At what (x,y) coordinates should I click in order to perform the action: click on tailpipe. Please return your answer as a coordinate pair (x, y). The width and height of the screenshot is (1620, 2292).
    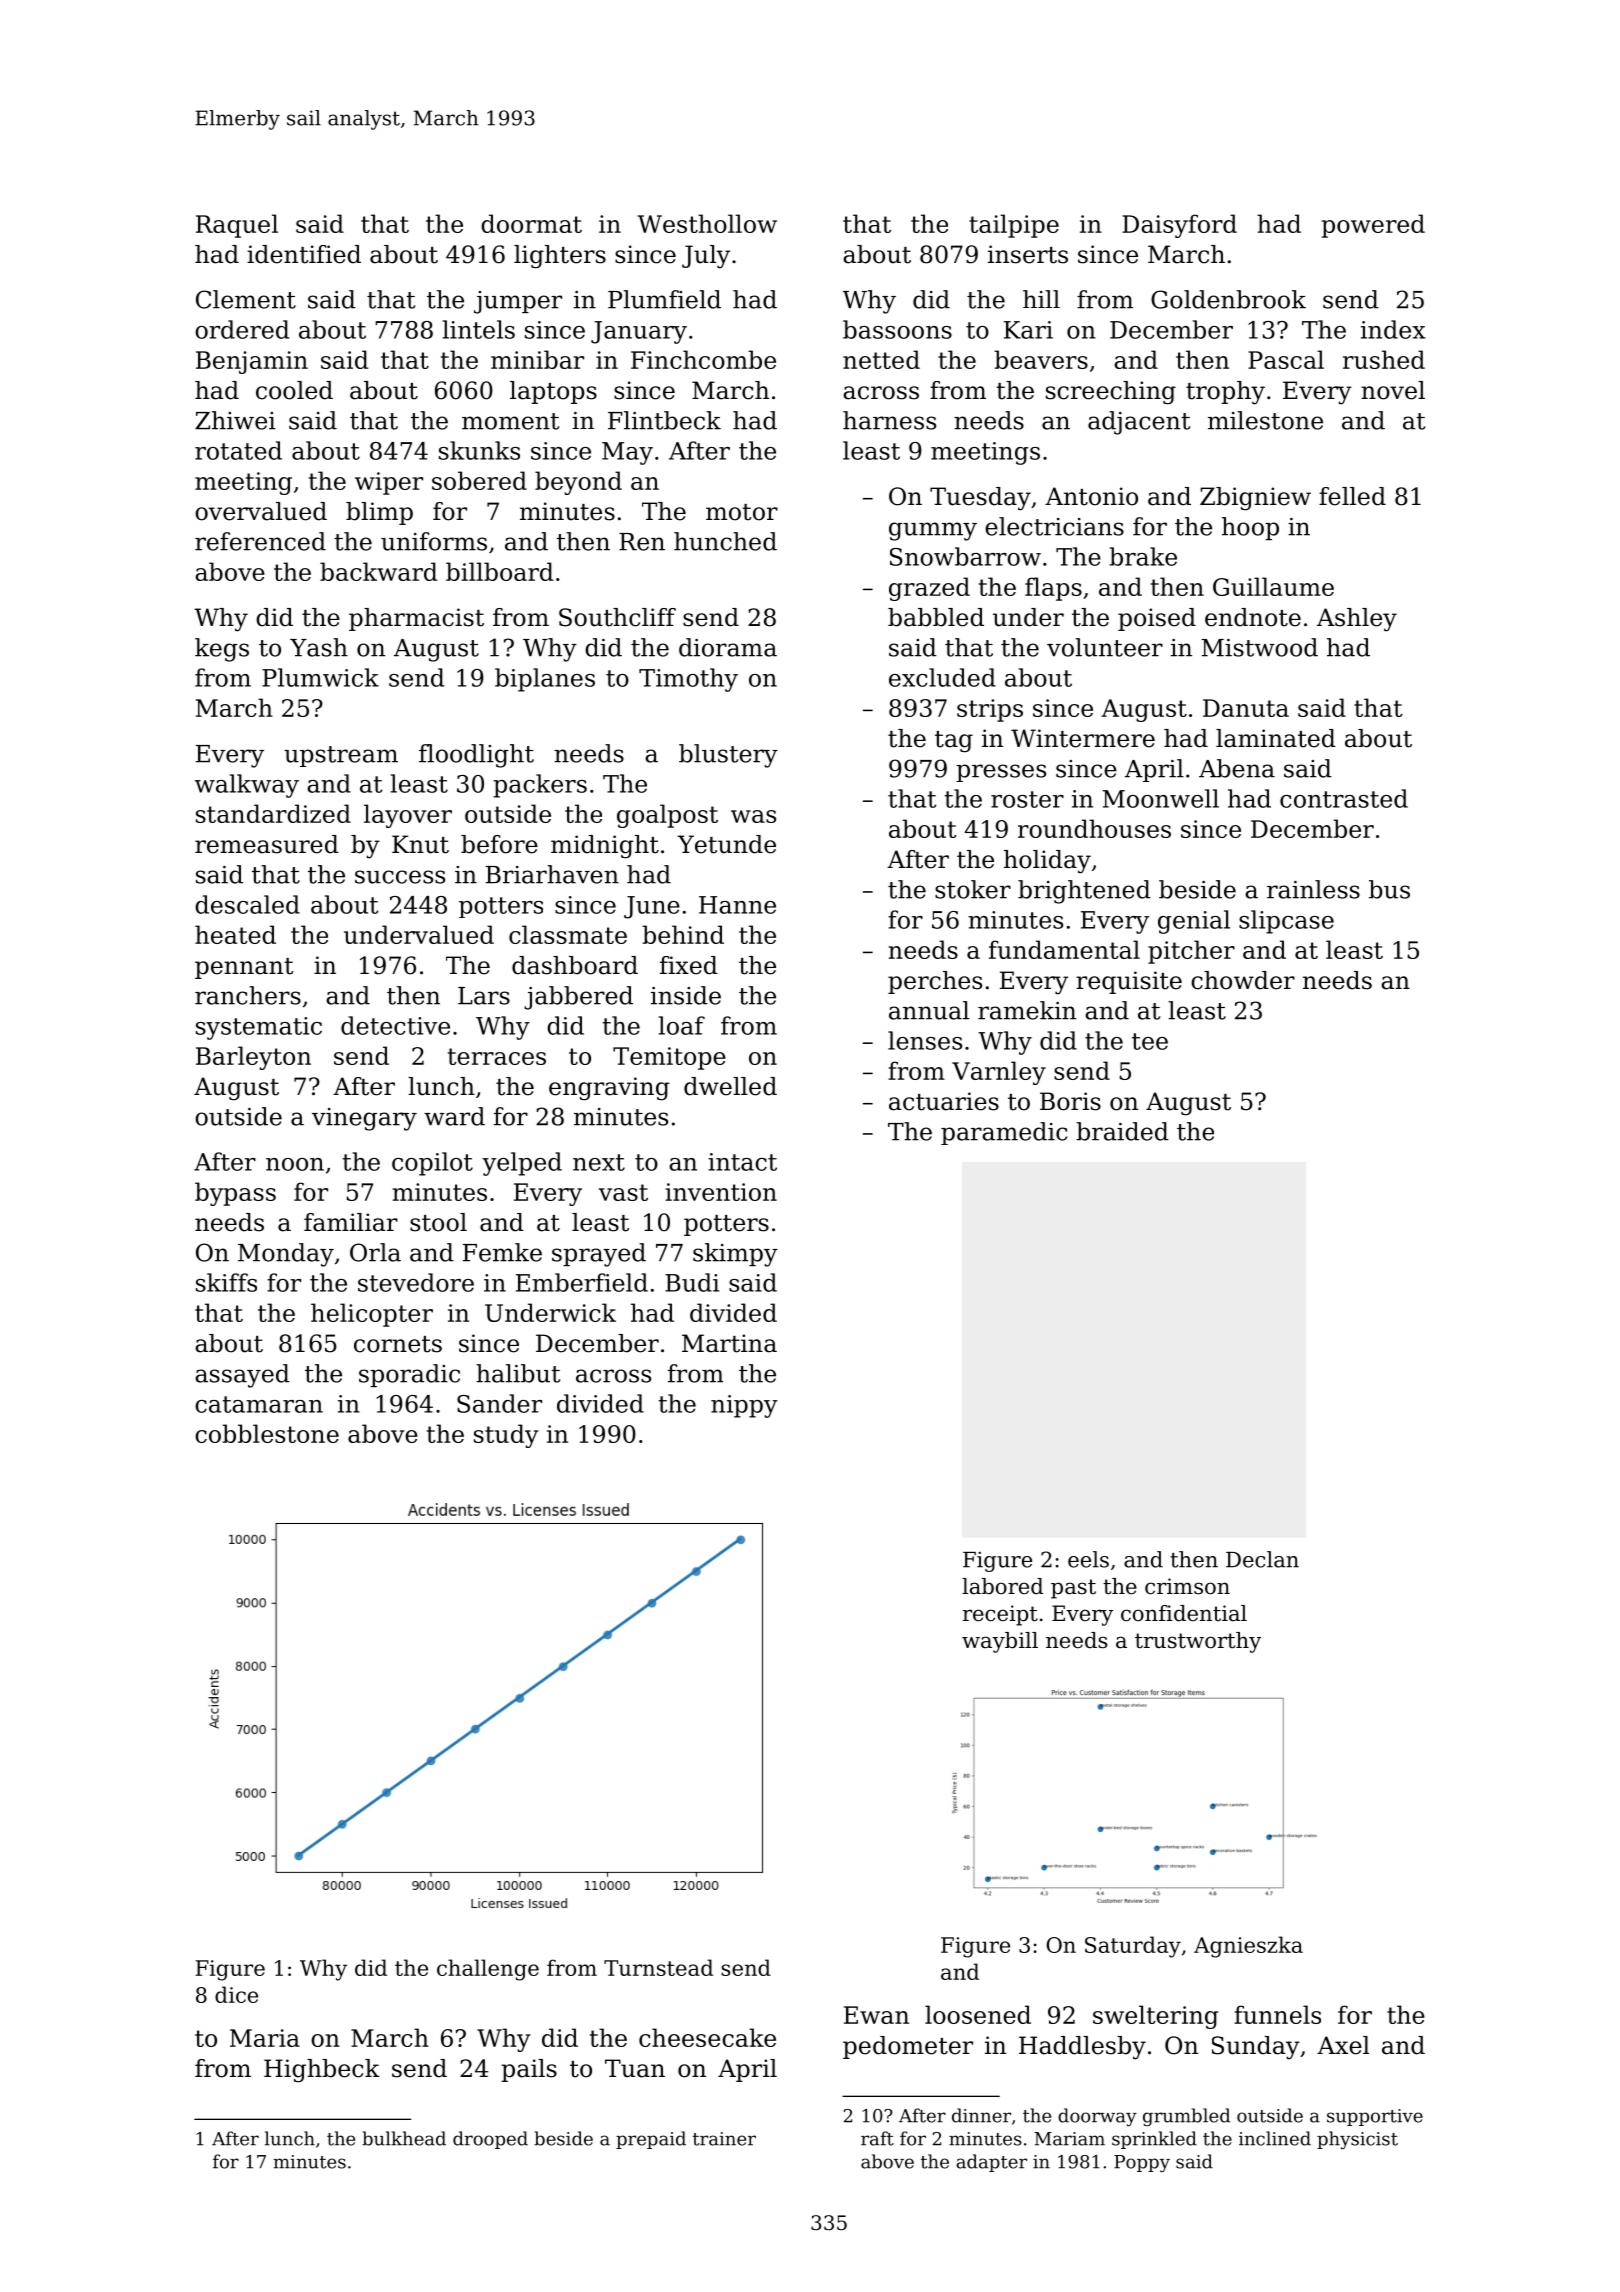
    Looking at the image, I should click on (1014, 226).
